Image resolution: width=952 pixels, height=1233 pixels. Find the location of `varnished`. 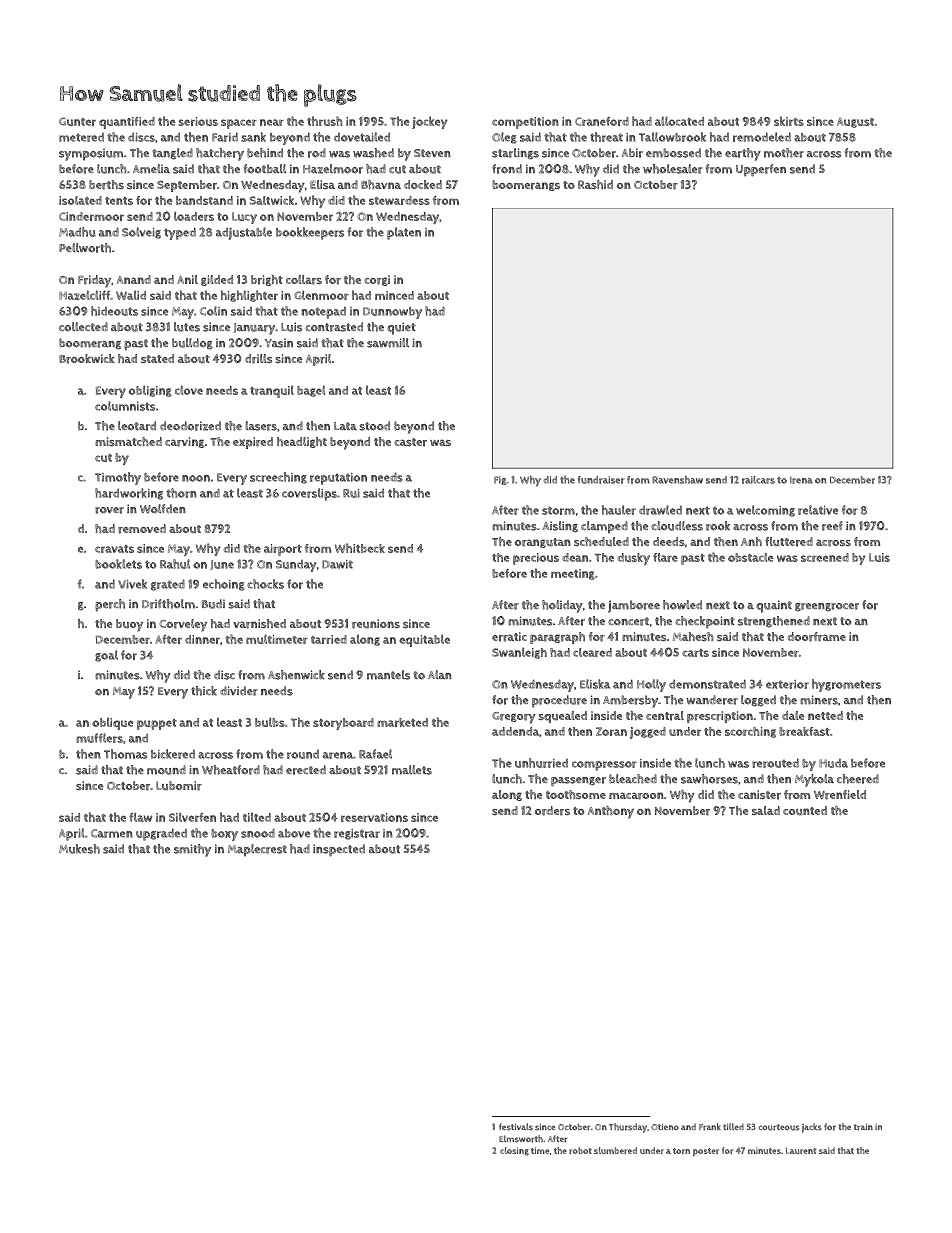

varnished is located at coordinates (259, 624).
